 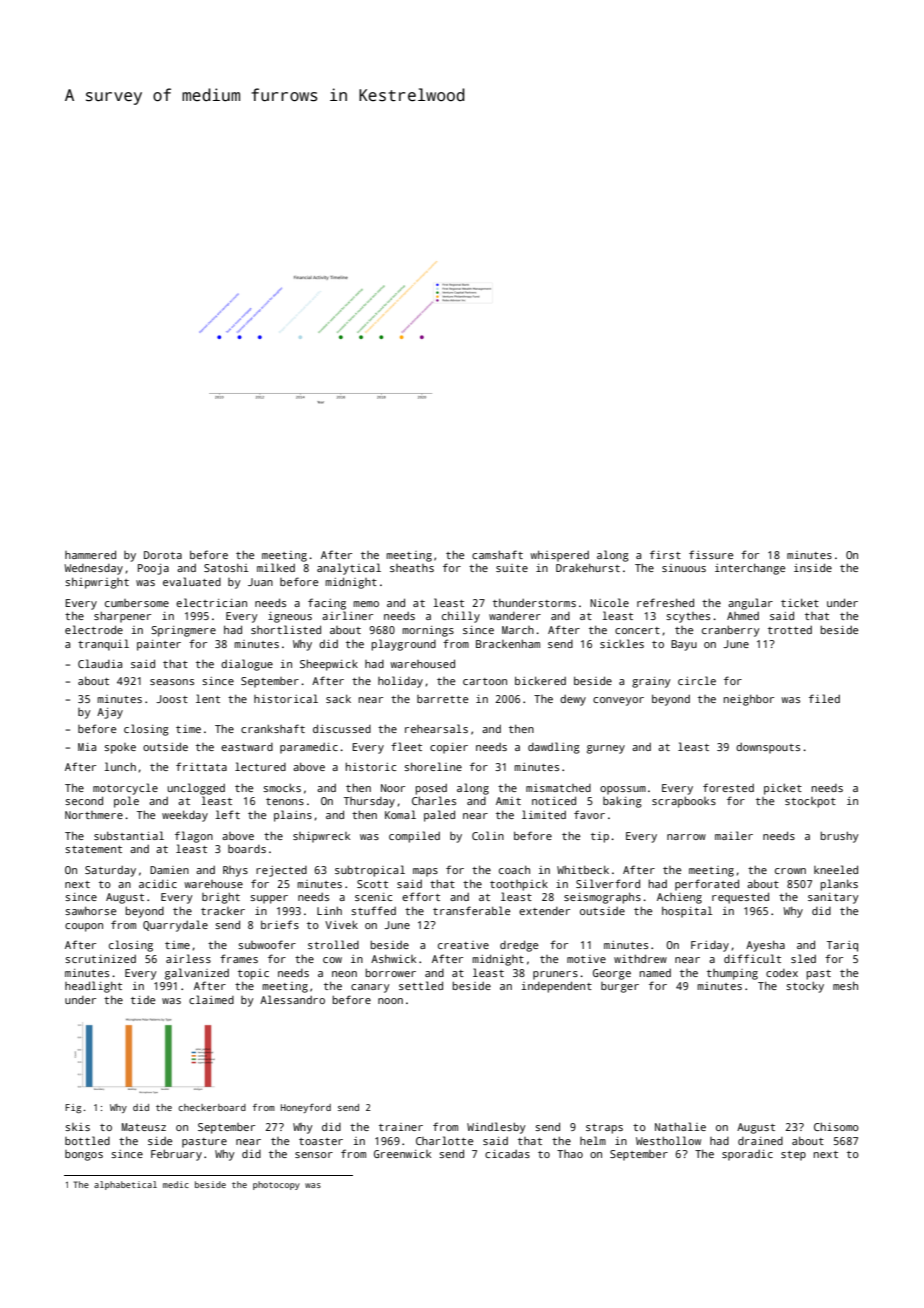 What do you see at coordinates (281, 871) in the page?
I see `rejected` at bounding box center [281, 871].
